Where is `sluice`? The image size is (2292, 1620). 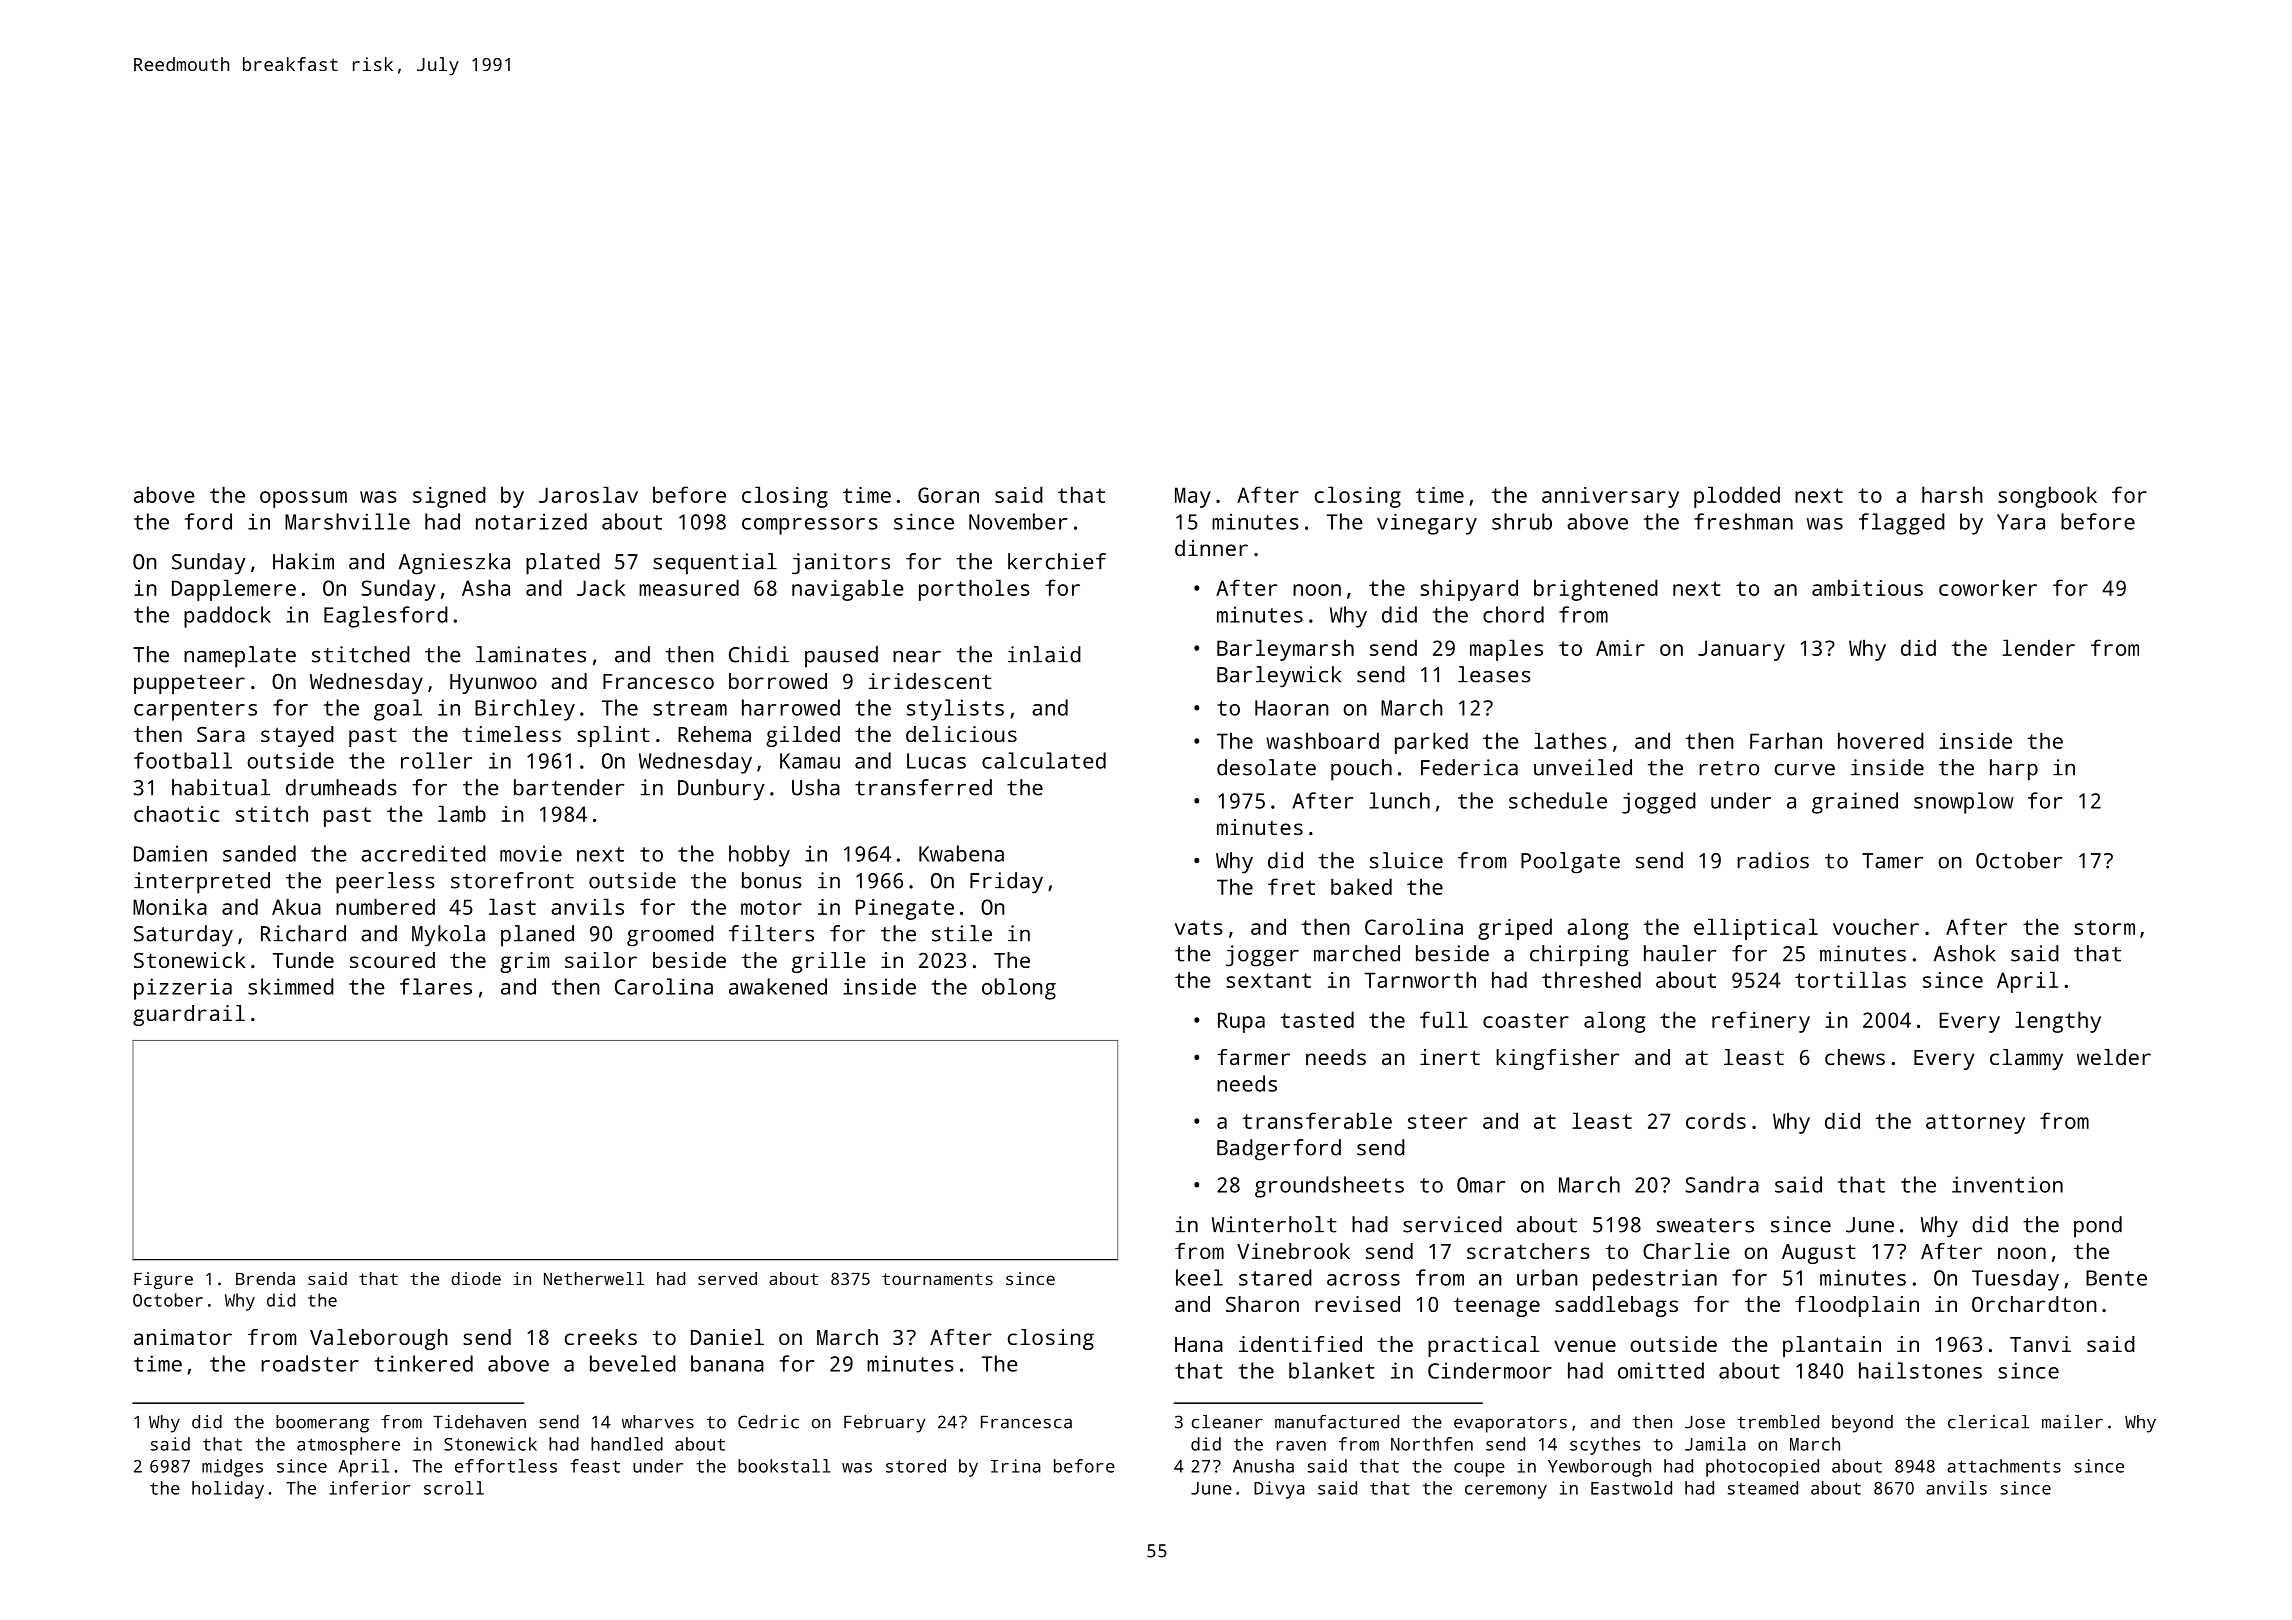
sluice is located at coordinates (1406, 860).
